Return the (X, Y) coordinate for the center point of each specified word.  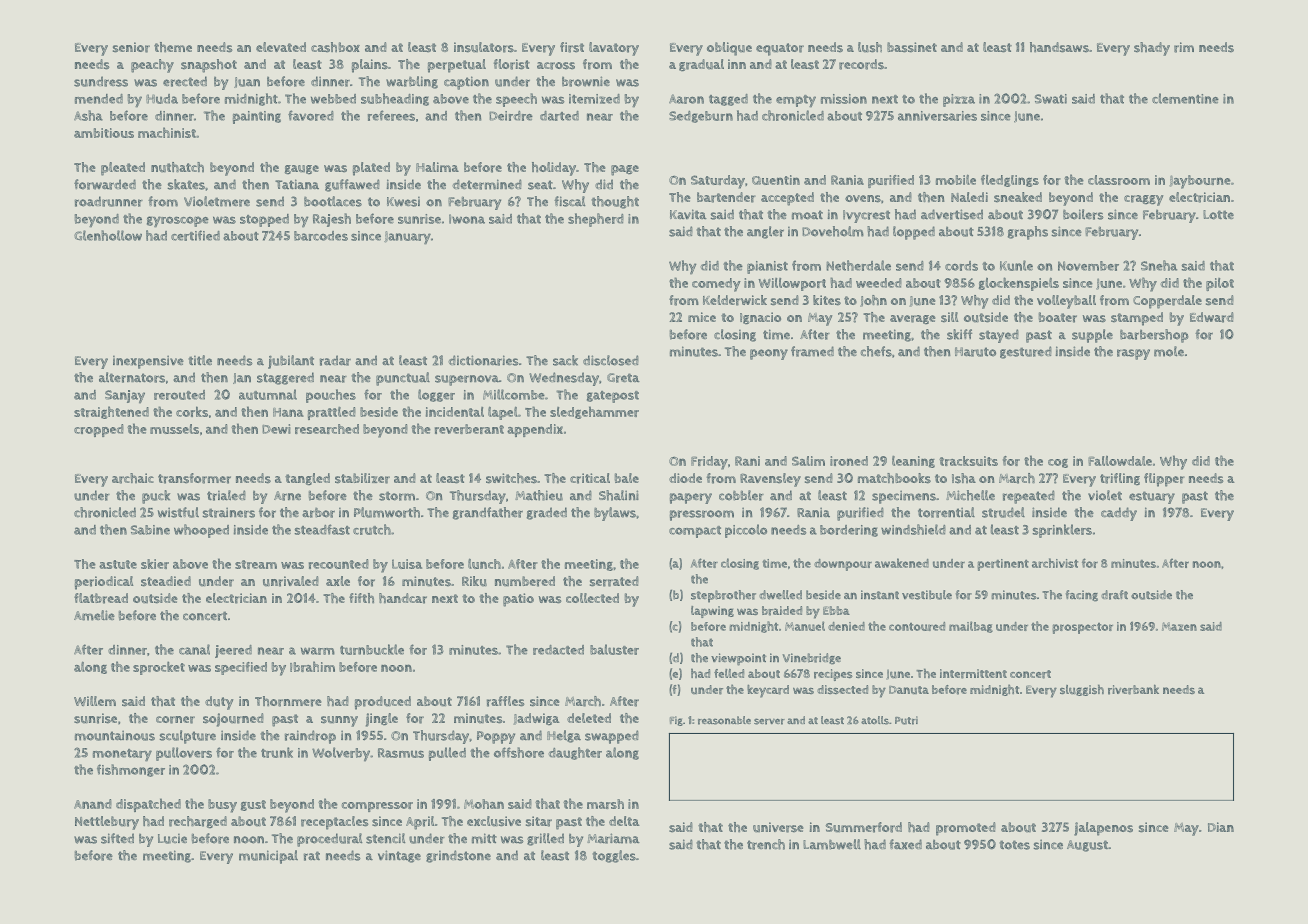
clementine (1185, 98)
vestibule (927, 595)
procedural (330, 840)
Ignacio (760, 318)
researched (327, 429)
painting (257, 117)
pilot (1220, 284)
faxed (905, 844)
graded (547, 513)
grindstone (458, 856)
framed (812, 351)
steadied (166, 581)
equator (780, 49)
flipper (1164, 480)
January (407, 238)
